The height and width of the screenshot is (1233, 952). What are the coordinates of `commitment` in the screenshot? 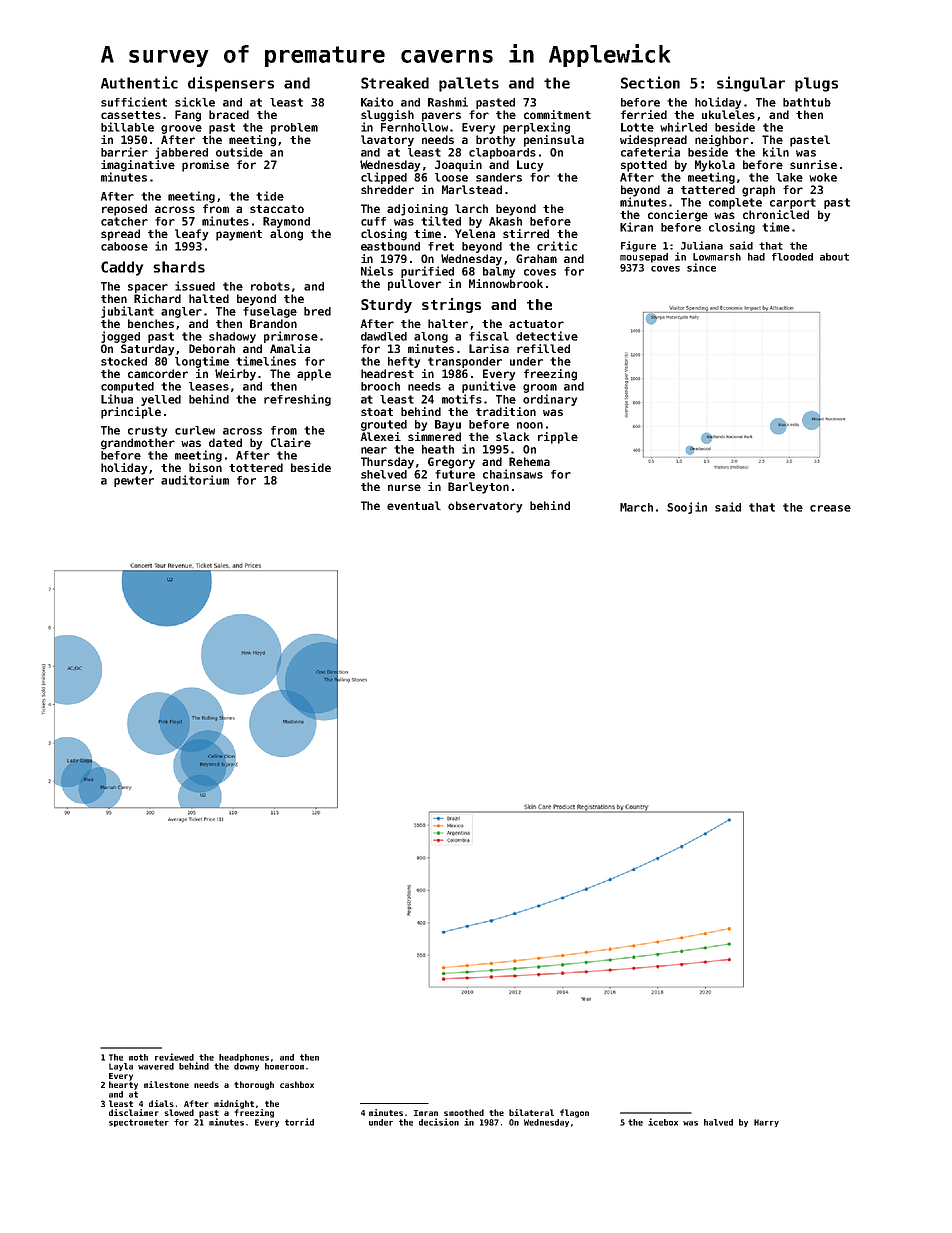 It's located at (557, 114).
